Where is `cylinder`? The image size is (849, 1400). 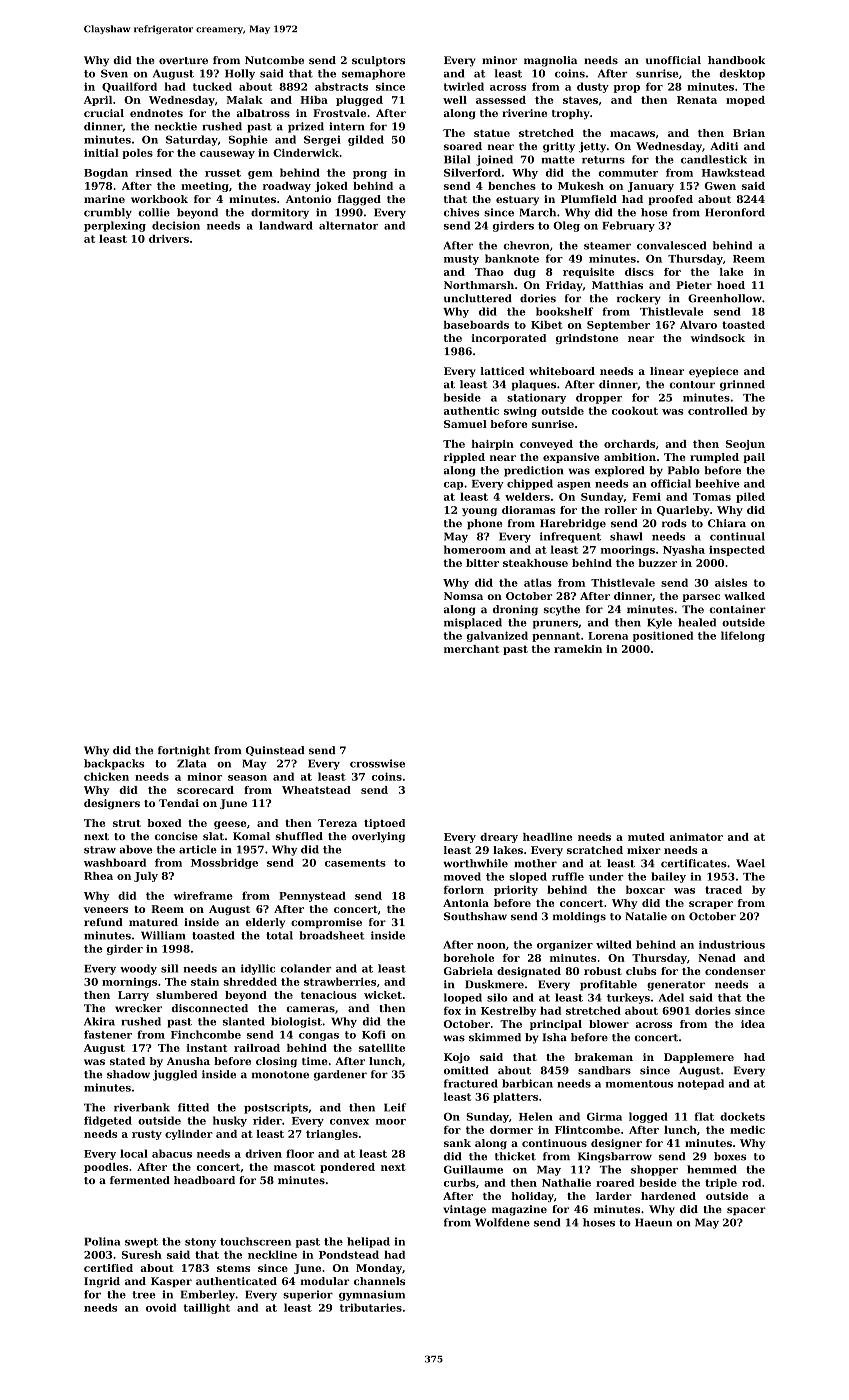 cylinder is located at coordinates (189, 1135).
